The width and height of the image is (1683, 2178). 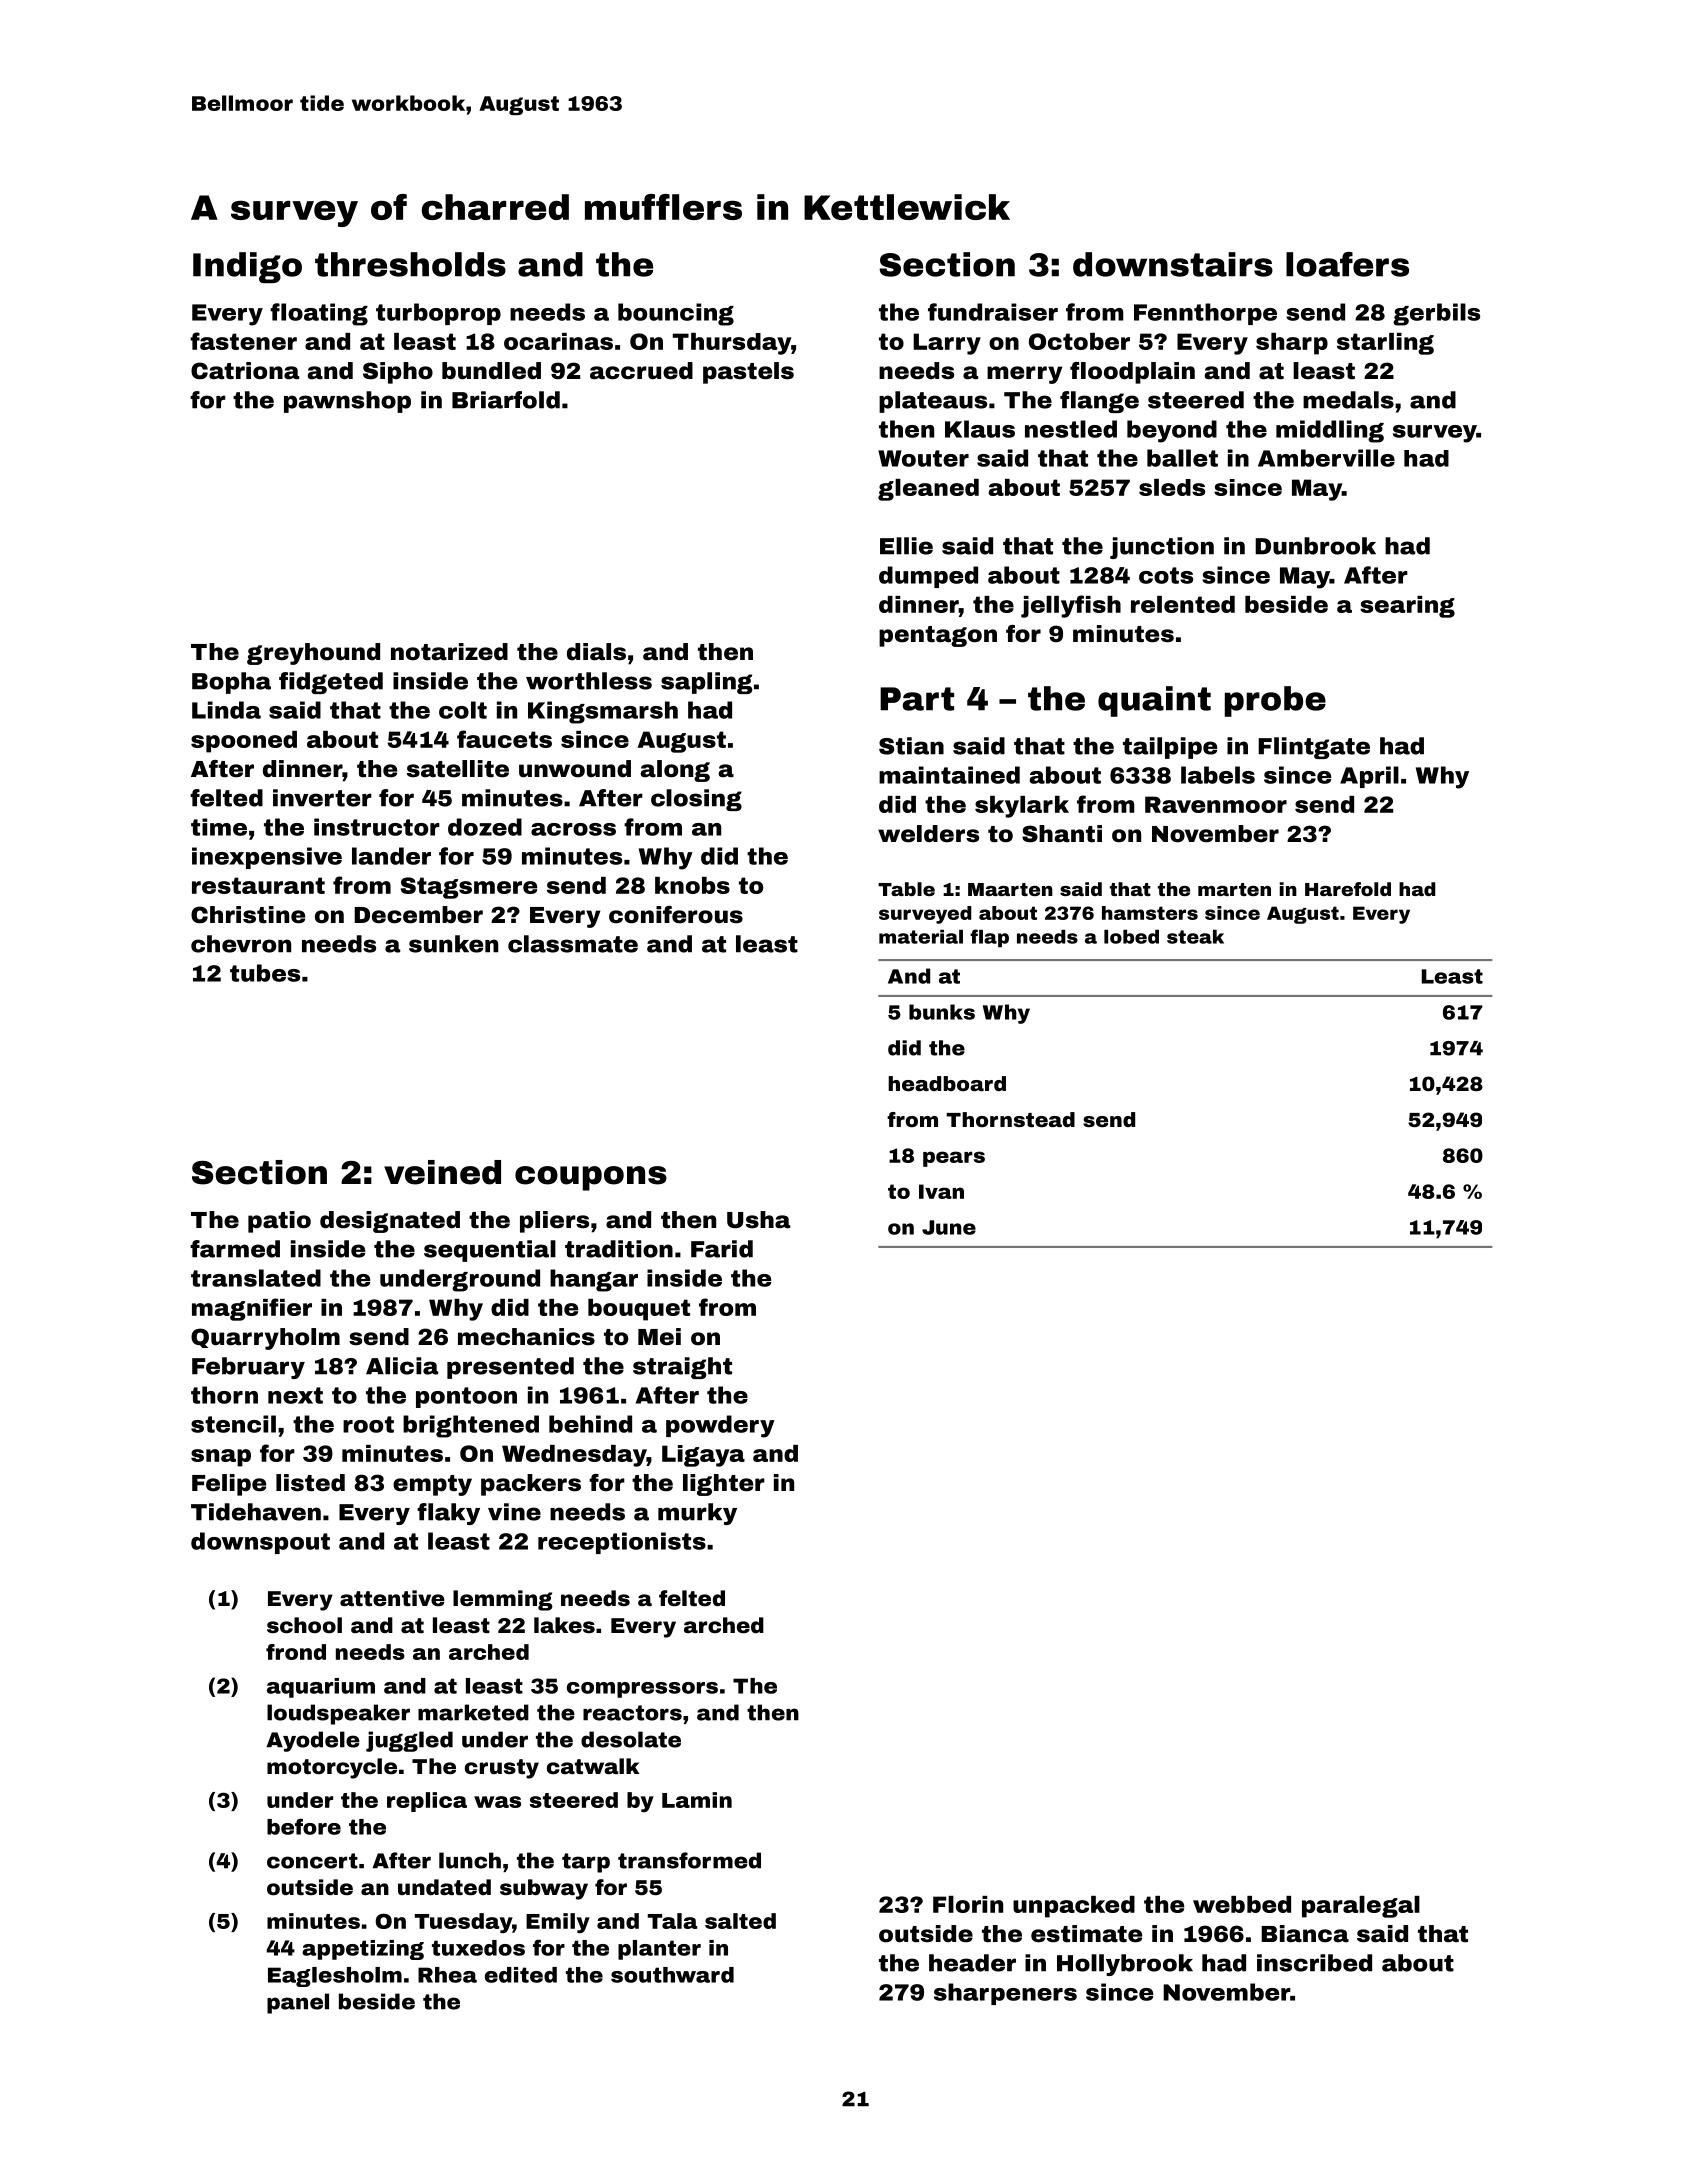 What do you see at coordinates (490, 1251) in the image?
I see `sequential` at bounding box center [490, 1251].
